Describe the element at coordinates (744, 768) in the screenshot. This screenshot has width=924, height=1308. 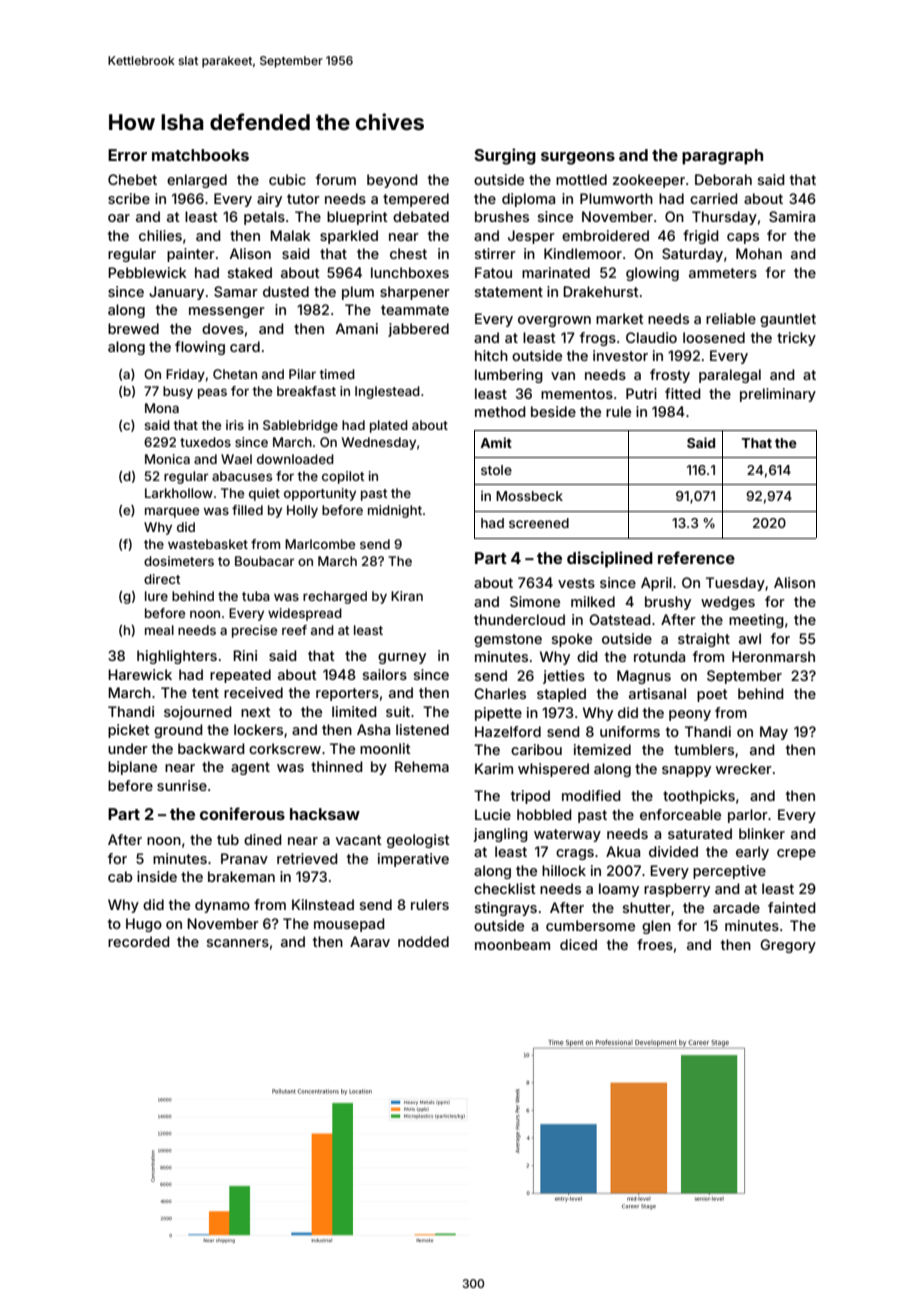
I see `wrecker` at that location.
